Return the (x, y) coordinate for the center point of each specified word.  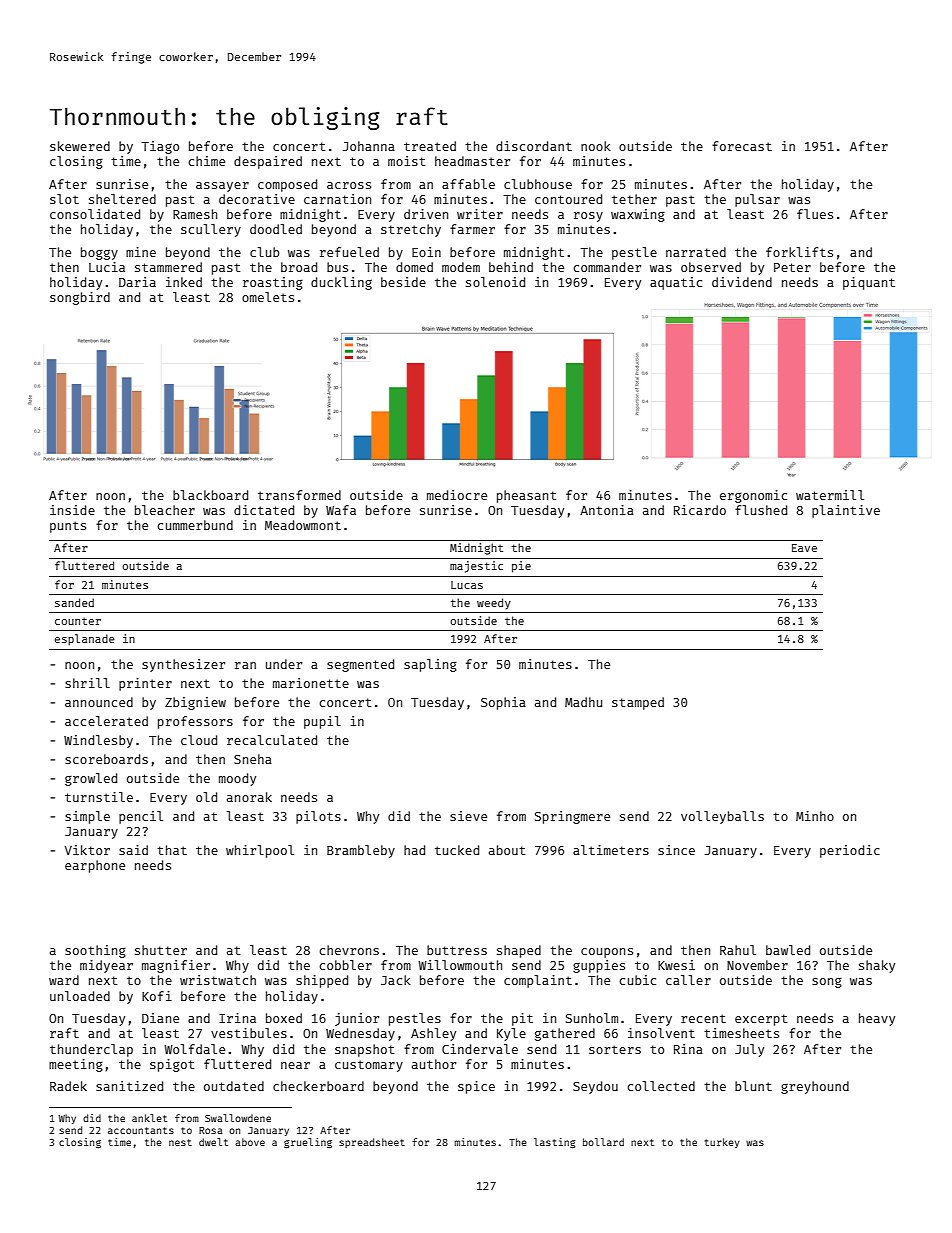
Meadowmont (303, 525)
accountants (141, 1130)
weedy (494, 604)
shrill (87, 683)
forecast (742, 146)
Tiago (160, 147)
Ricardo (700, 510)
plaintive (846, 511)
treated (430, 146)
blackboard (210, 495)
